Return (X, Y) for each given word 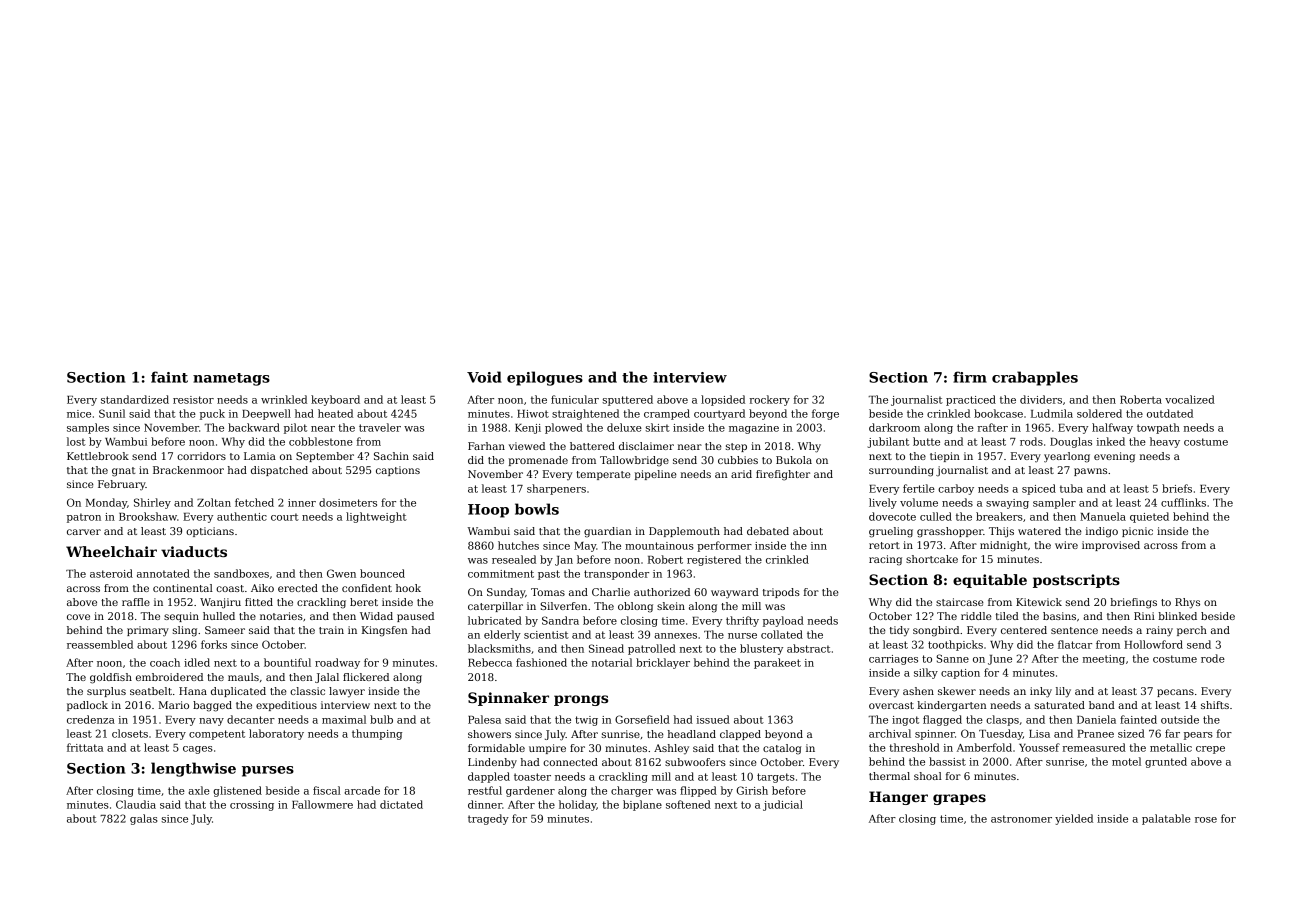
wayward (735, 593)
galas (144, 819)
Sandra (560, 620)
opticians (210, 532)
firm (970, 377)
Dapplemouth (684, 532)
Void (484, 377)
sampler (1054, 503)
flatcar (1075, 644)
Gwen (341, 573)
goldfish (111, 678)
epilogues (545, 378)
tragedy (488, 819)
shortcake (932, 559)
